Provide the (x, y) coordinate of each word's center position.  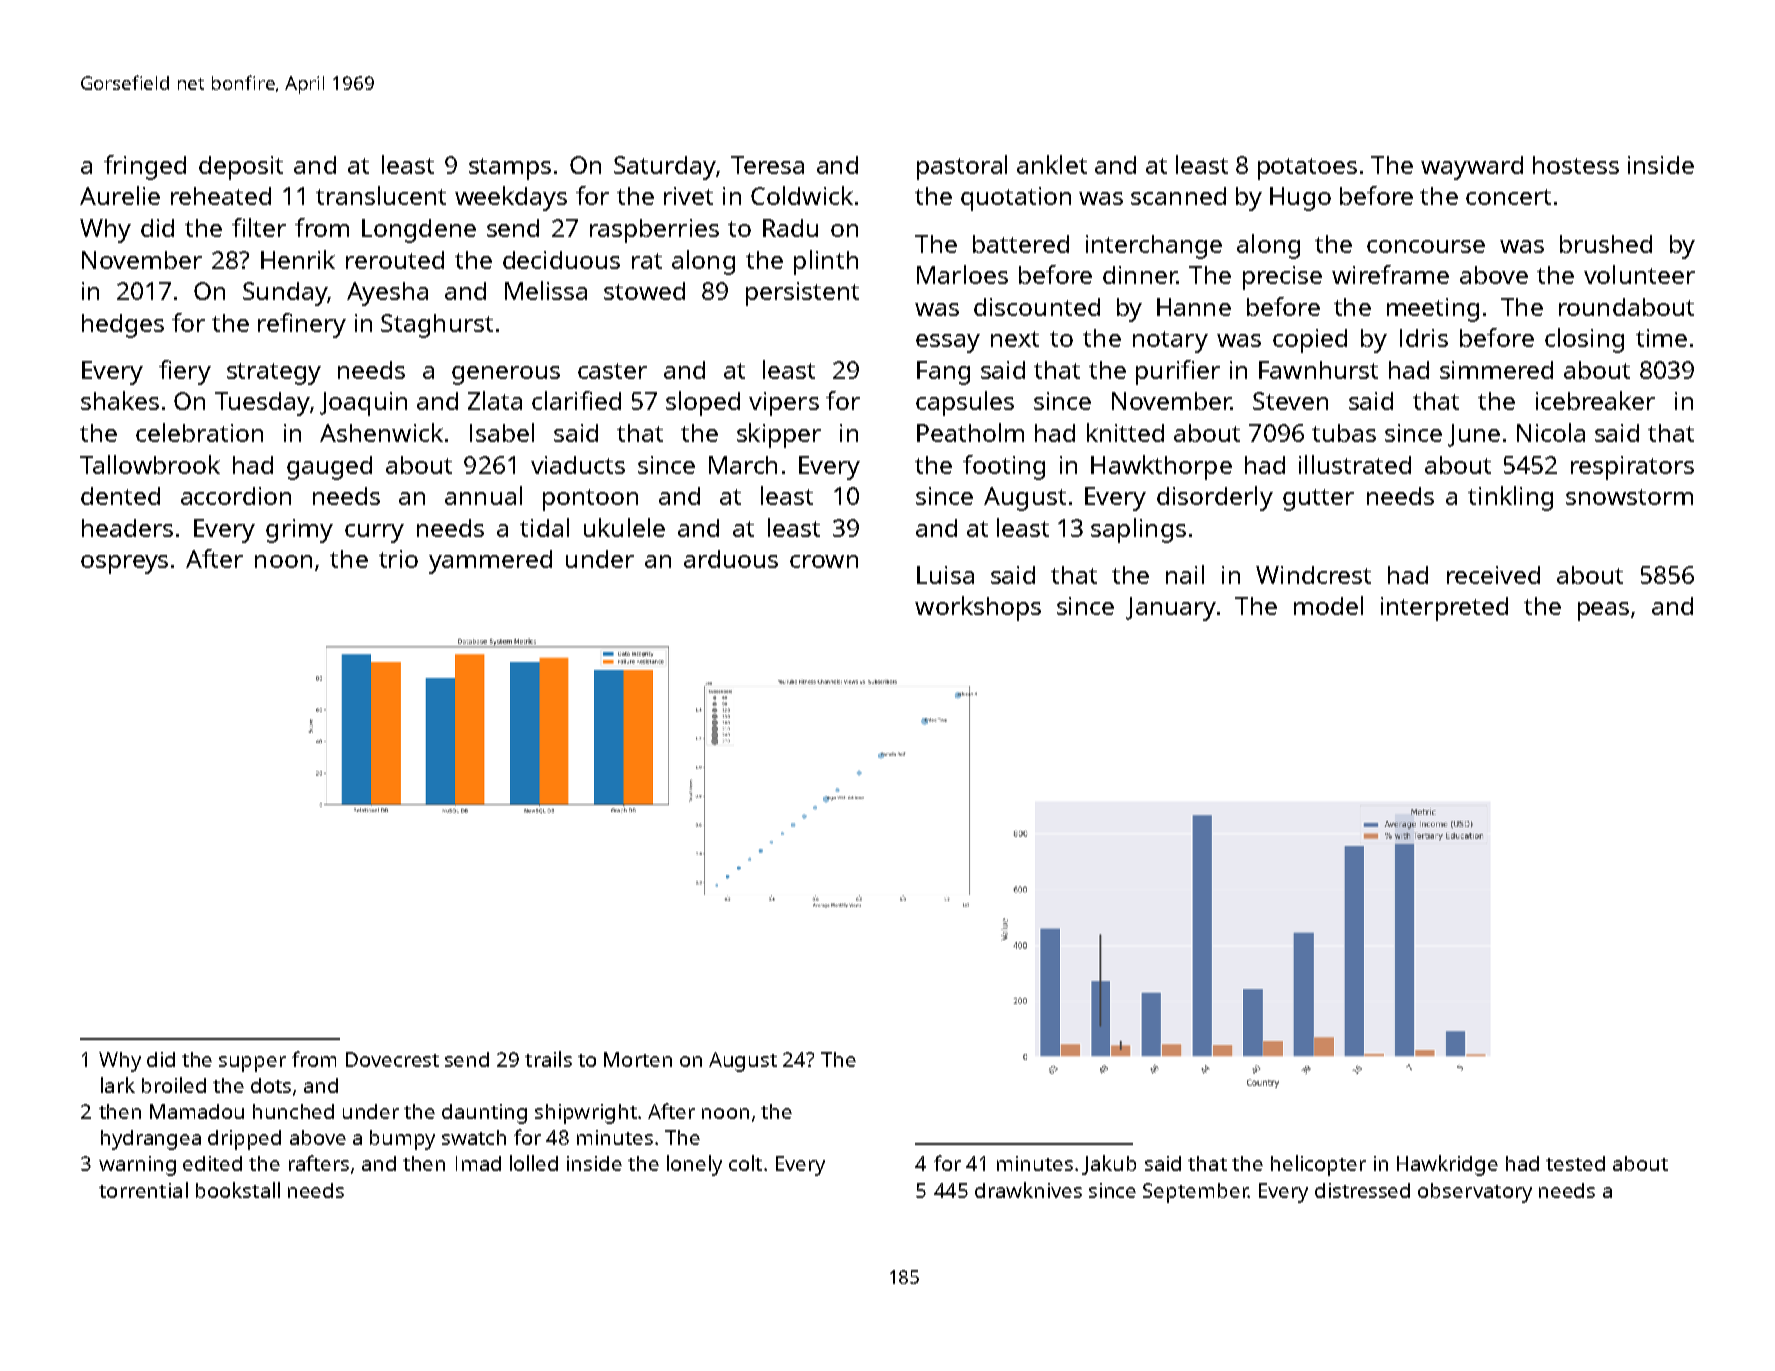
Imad (478, 1163)
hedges (123, 326)
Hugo (1300, 199)
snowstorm (1629, 497)
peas (1603, 611)
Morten (638, 1059)
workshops (978, 608)
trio (398, 559)
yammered (490, 562)
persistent (802, 294)
